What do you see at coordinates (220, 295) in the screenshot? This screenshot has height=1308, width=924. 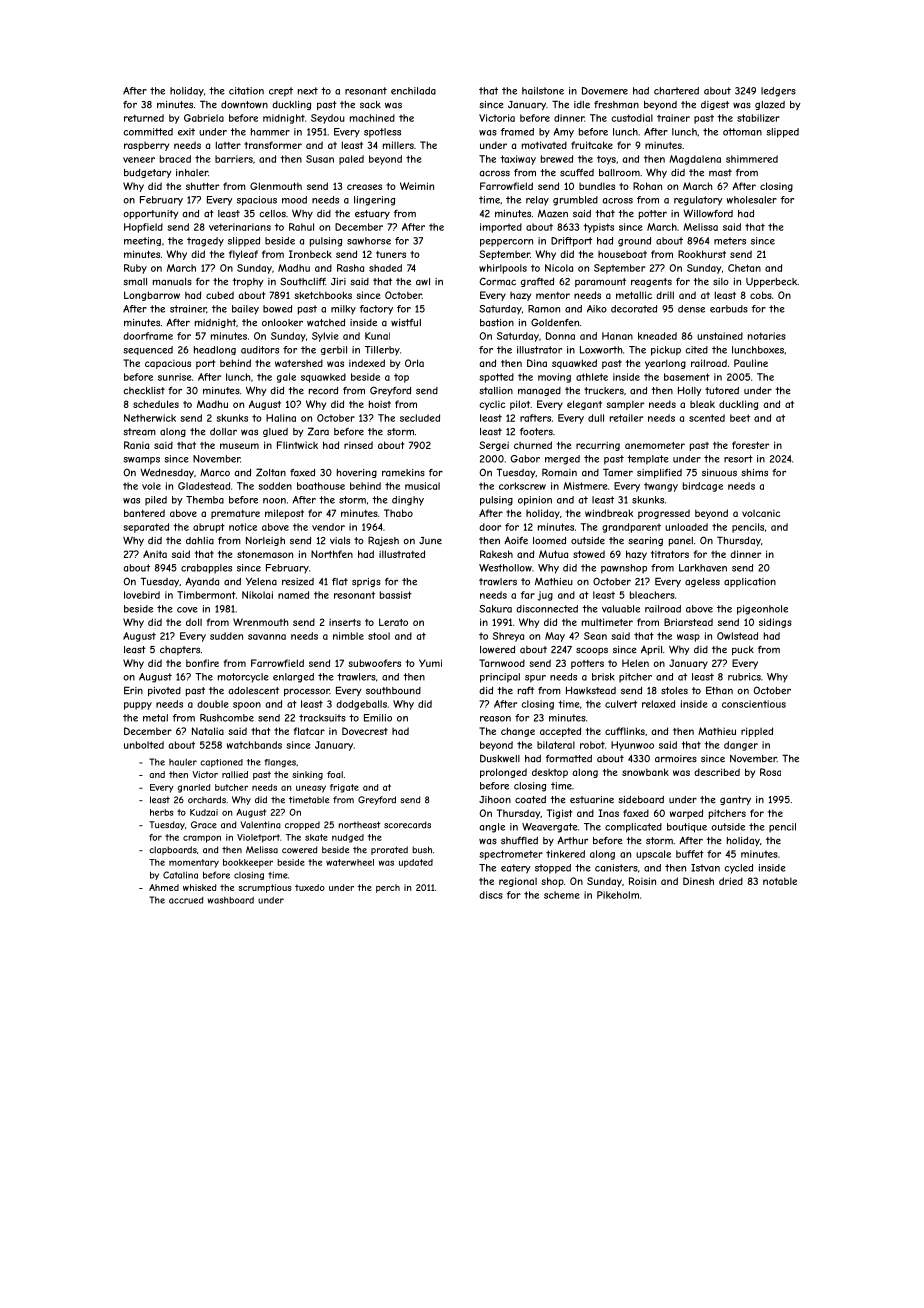 I see `cubed` at bounding box center [220, 295].
